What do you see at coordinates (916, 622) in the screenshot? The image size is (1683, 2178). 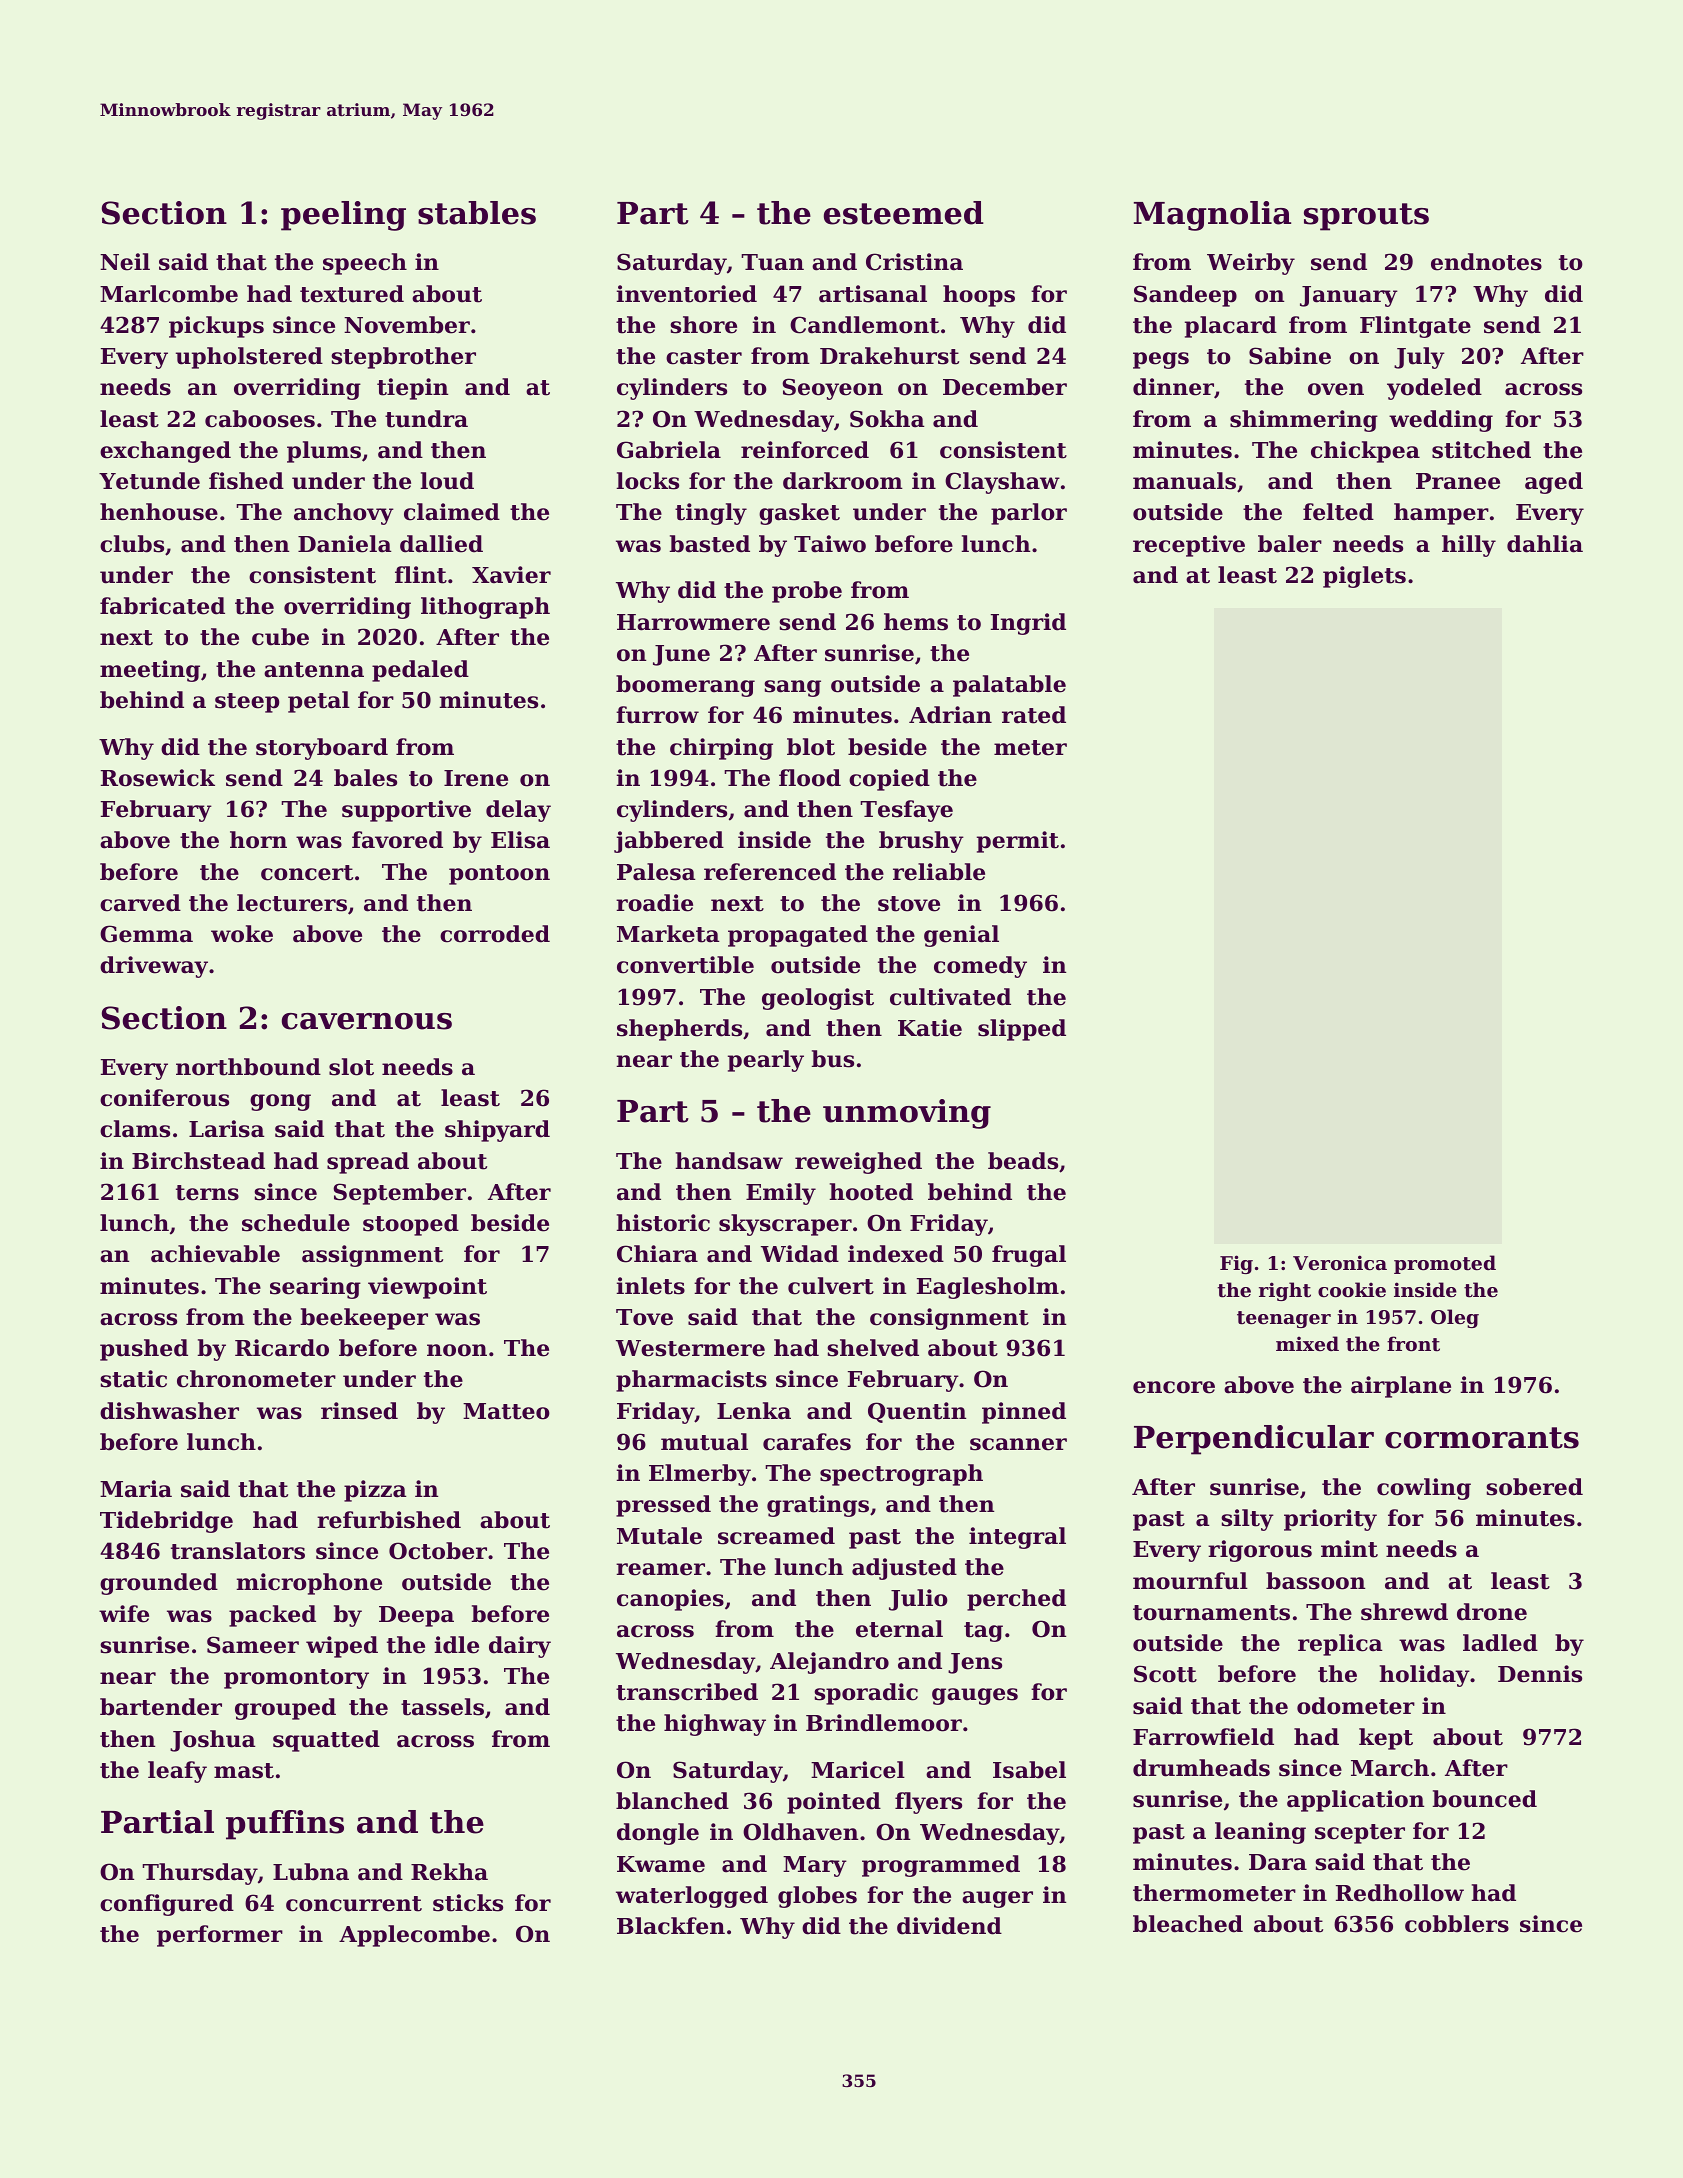 I see `hems` at bounding box center [916, 622].
